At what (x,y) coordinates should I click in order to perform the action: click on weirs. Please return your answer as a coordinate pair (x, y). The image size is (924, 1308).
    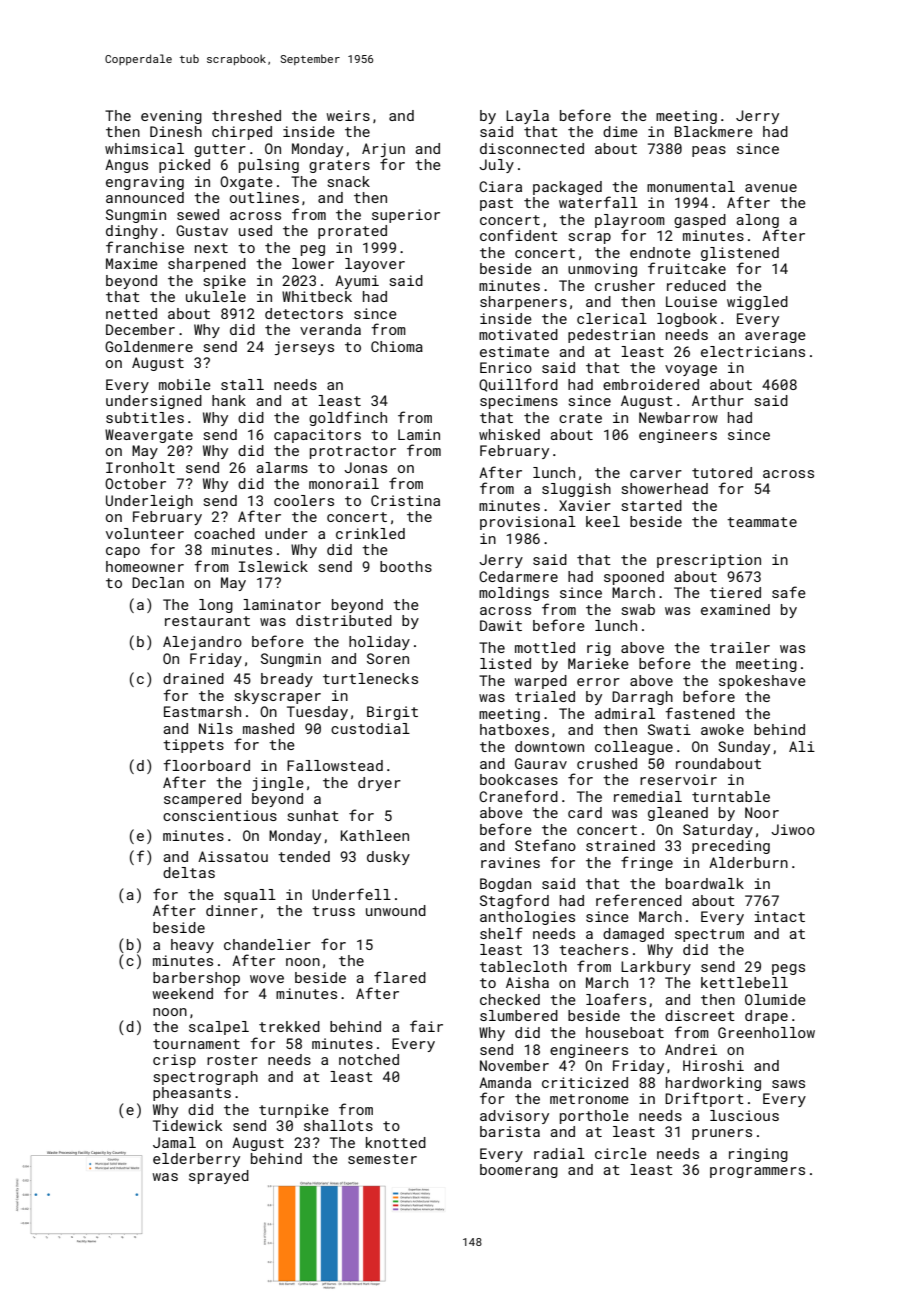
    Looking at the image, I should click on (348, 115).
